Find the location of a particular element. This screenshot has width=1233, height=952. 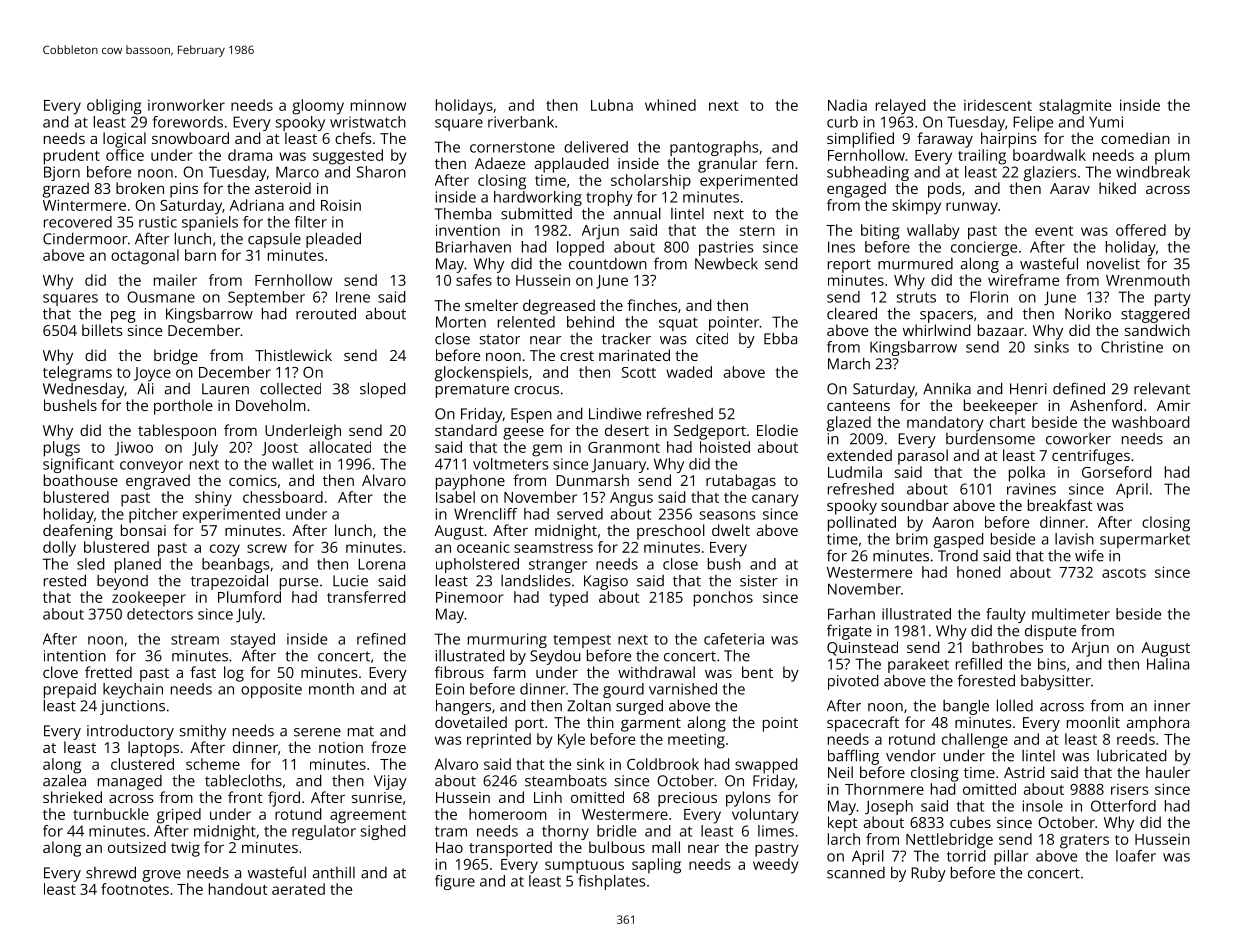

logical is located at coordinates (124, 140).
